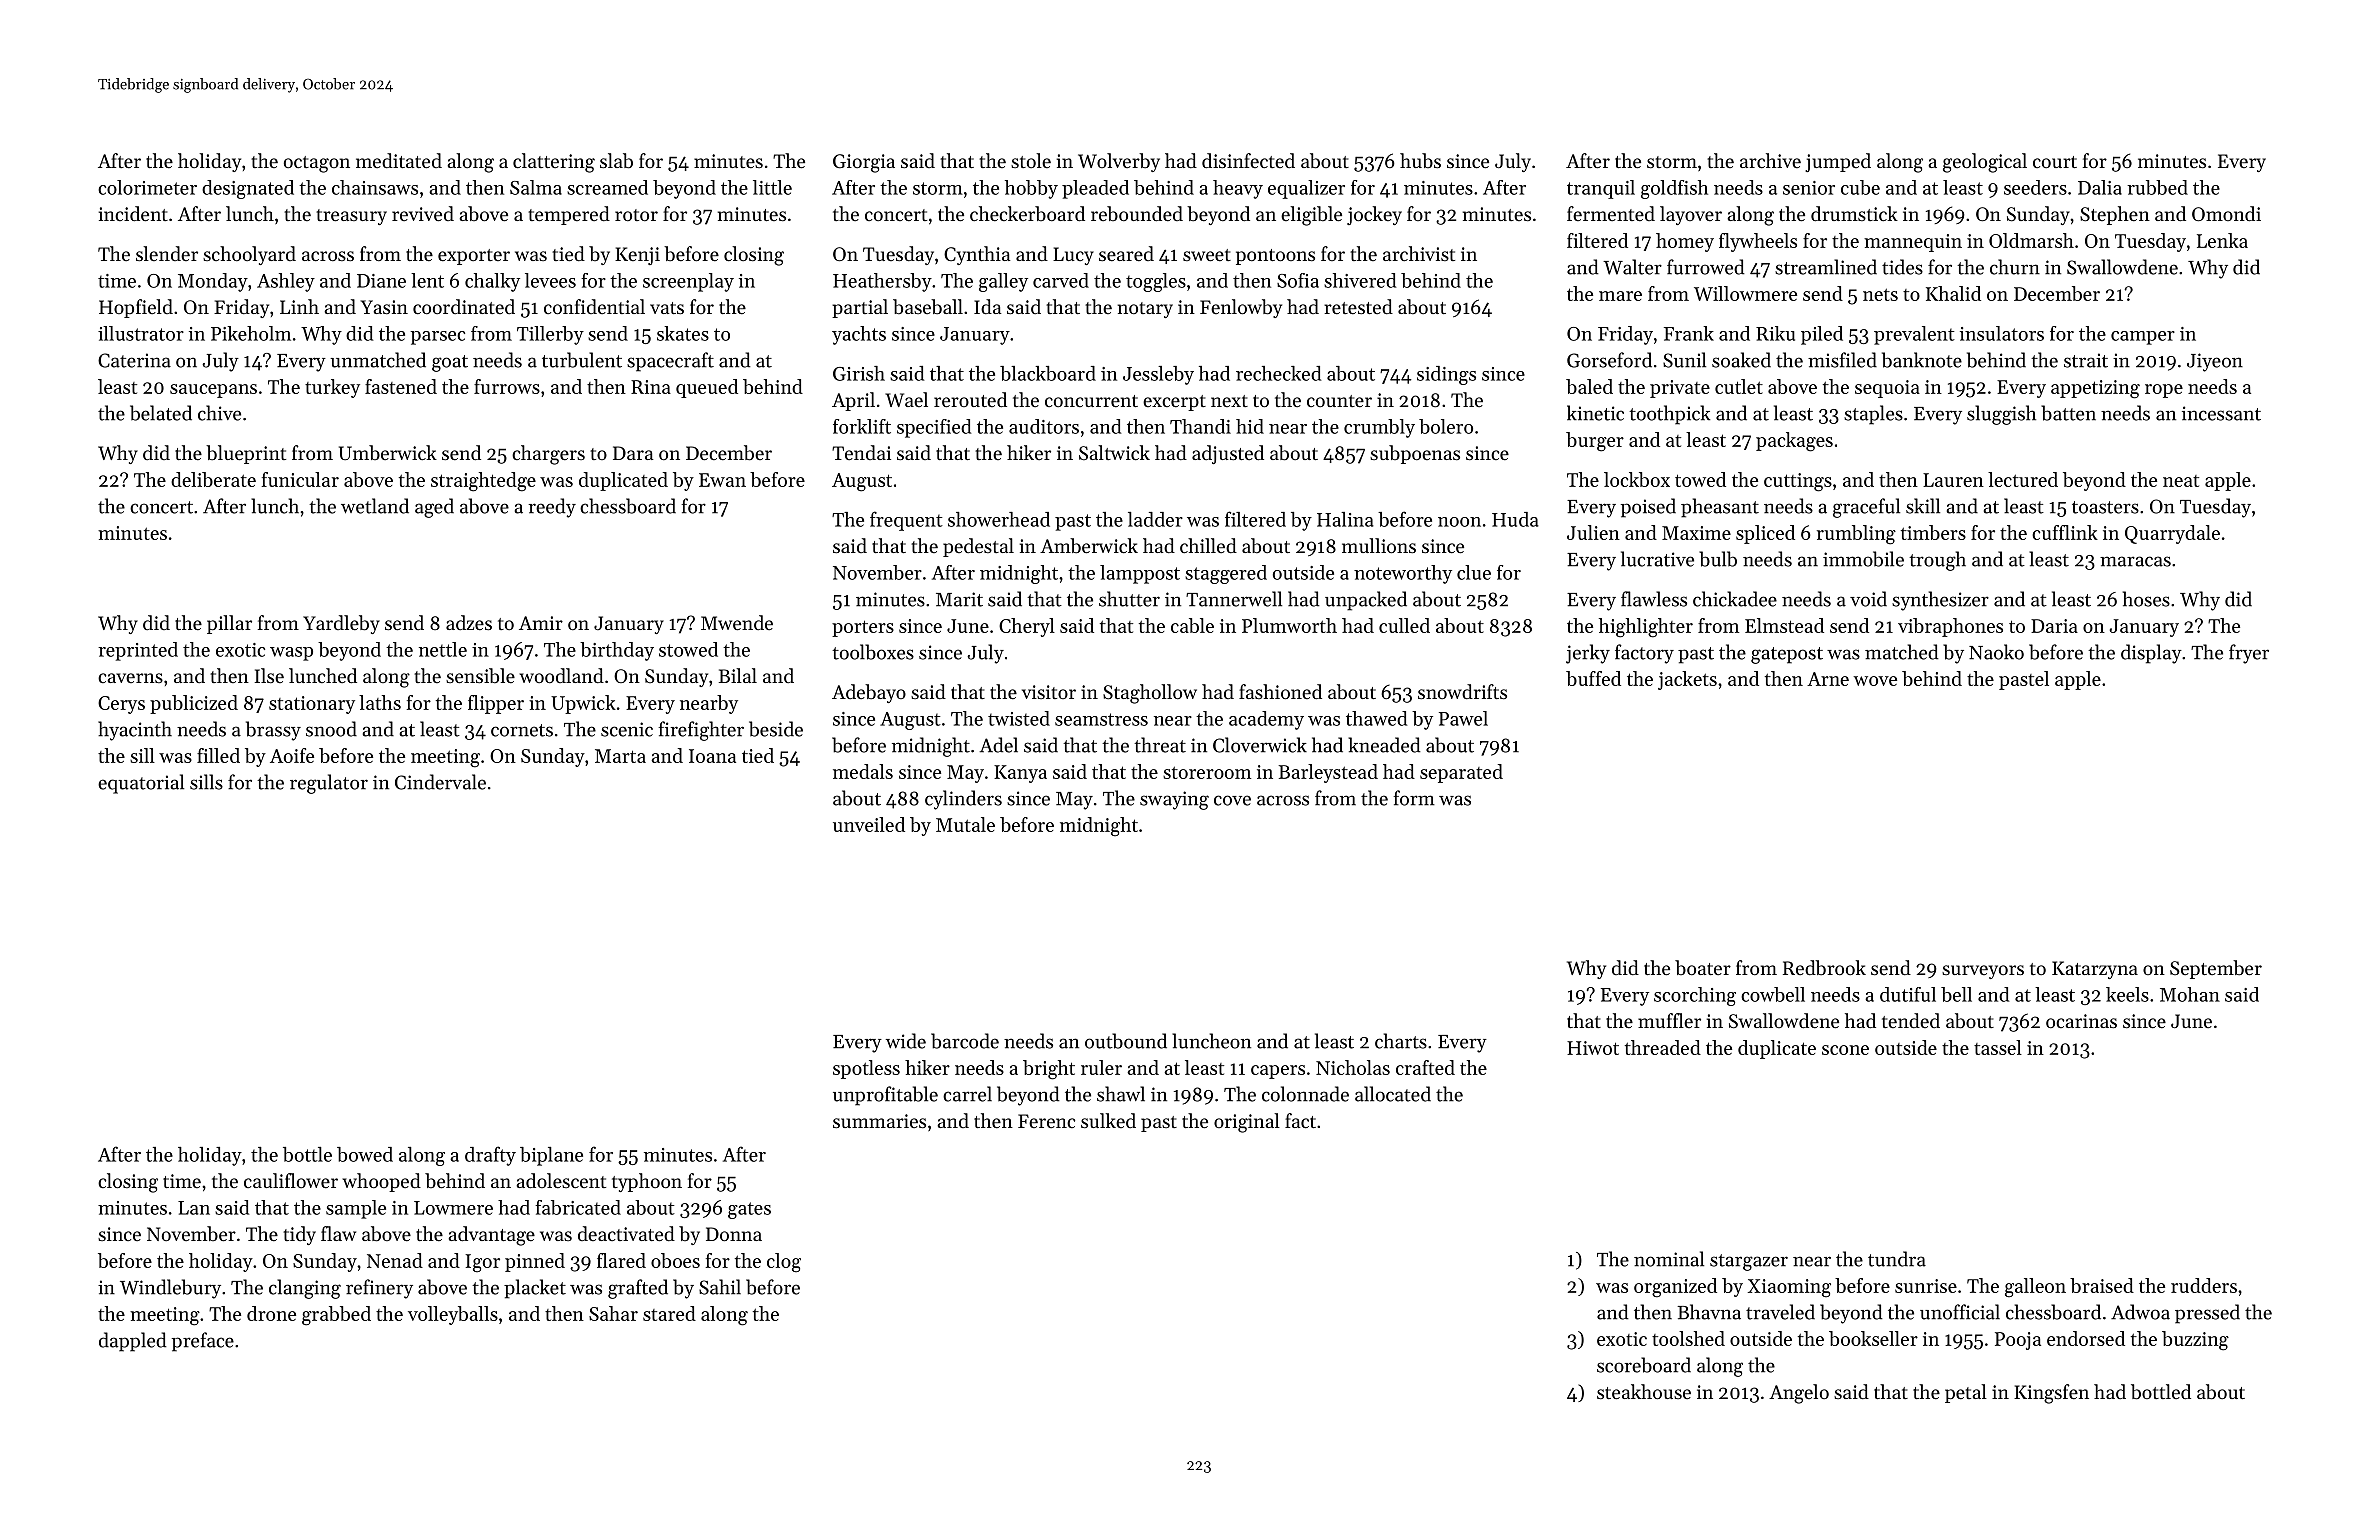  What do you see at coordinates (203, 1342) in the document?
I see `preface` at bounding box center [203, 1342].
